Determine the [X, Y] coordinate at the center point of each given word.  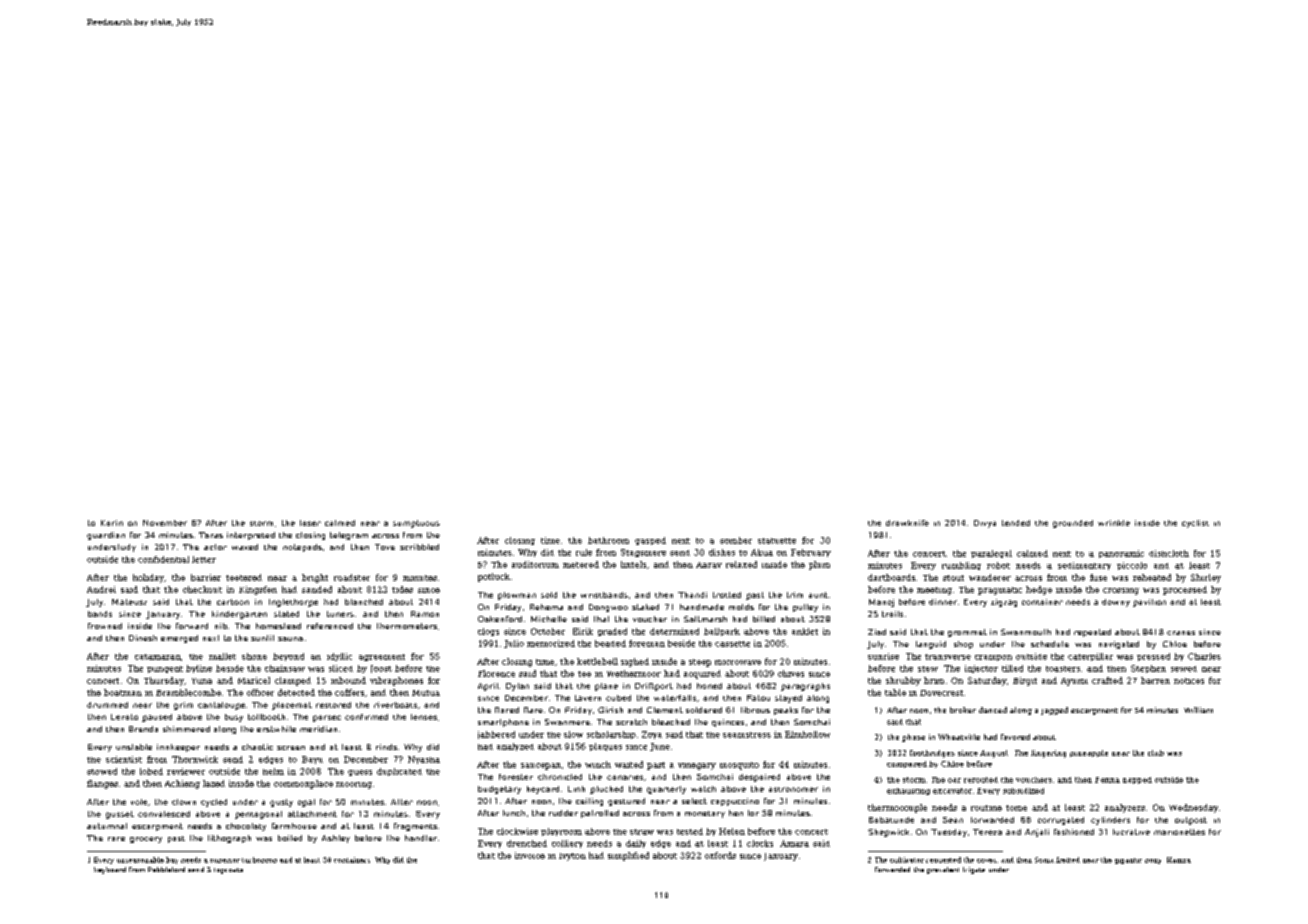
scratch [631, 722]
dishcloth [1169, 553]
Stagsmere [643, 553]
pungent [165, 669]
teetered [244, 577]
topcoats [228, 871]
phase [913, 738]
